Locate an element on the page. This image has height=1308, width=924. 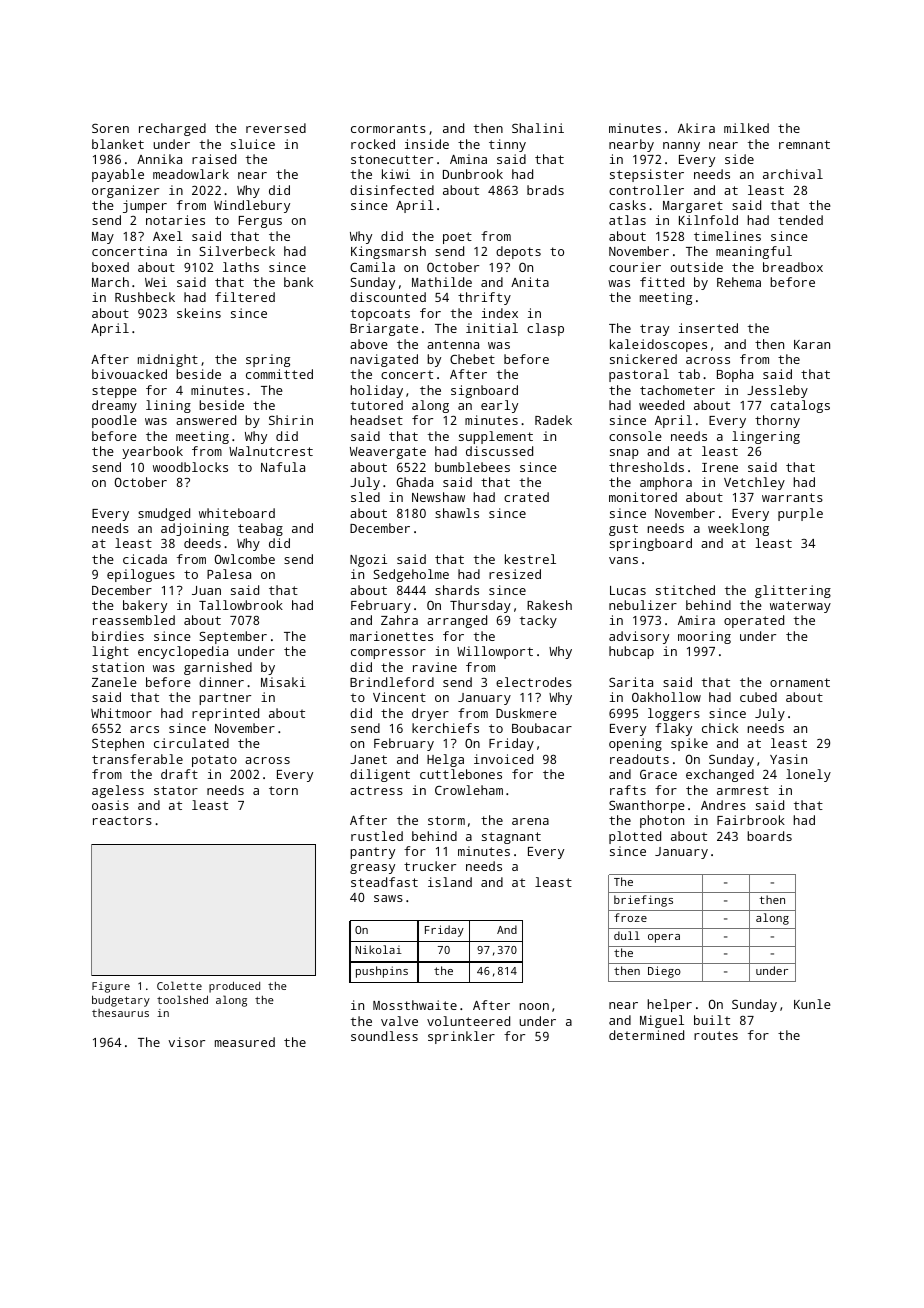
measured is located at coordinates (245, 1042).
